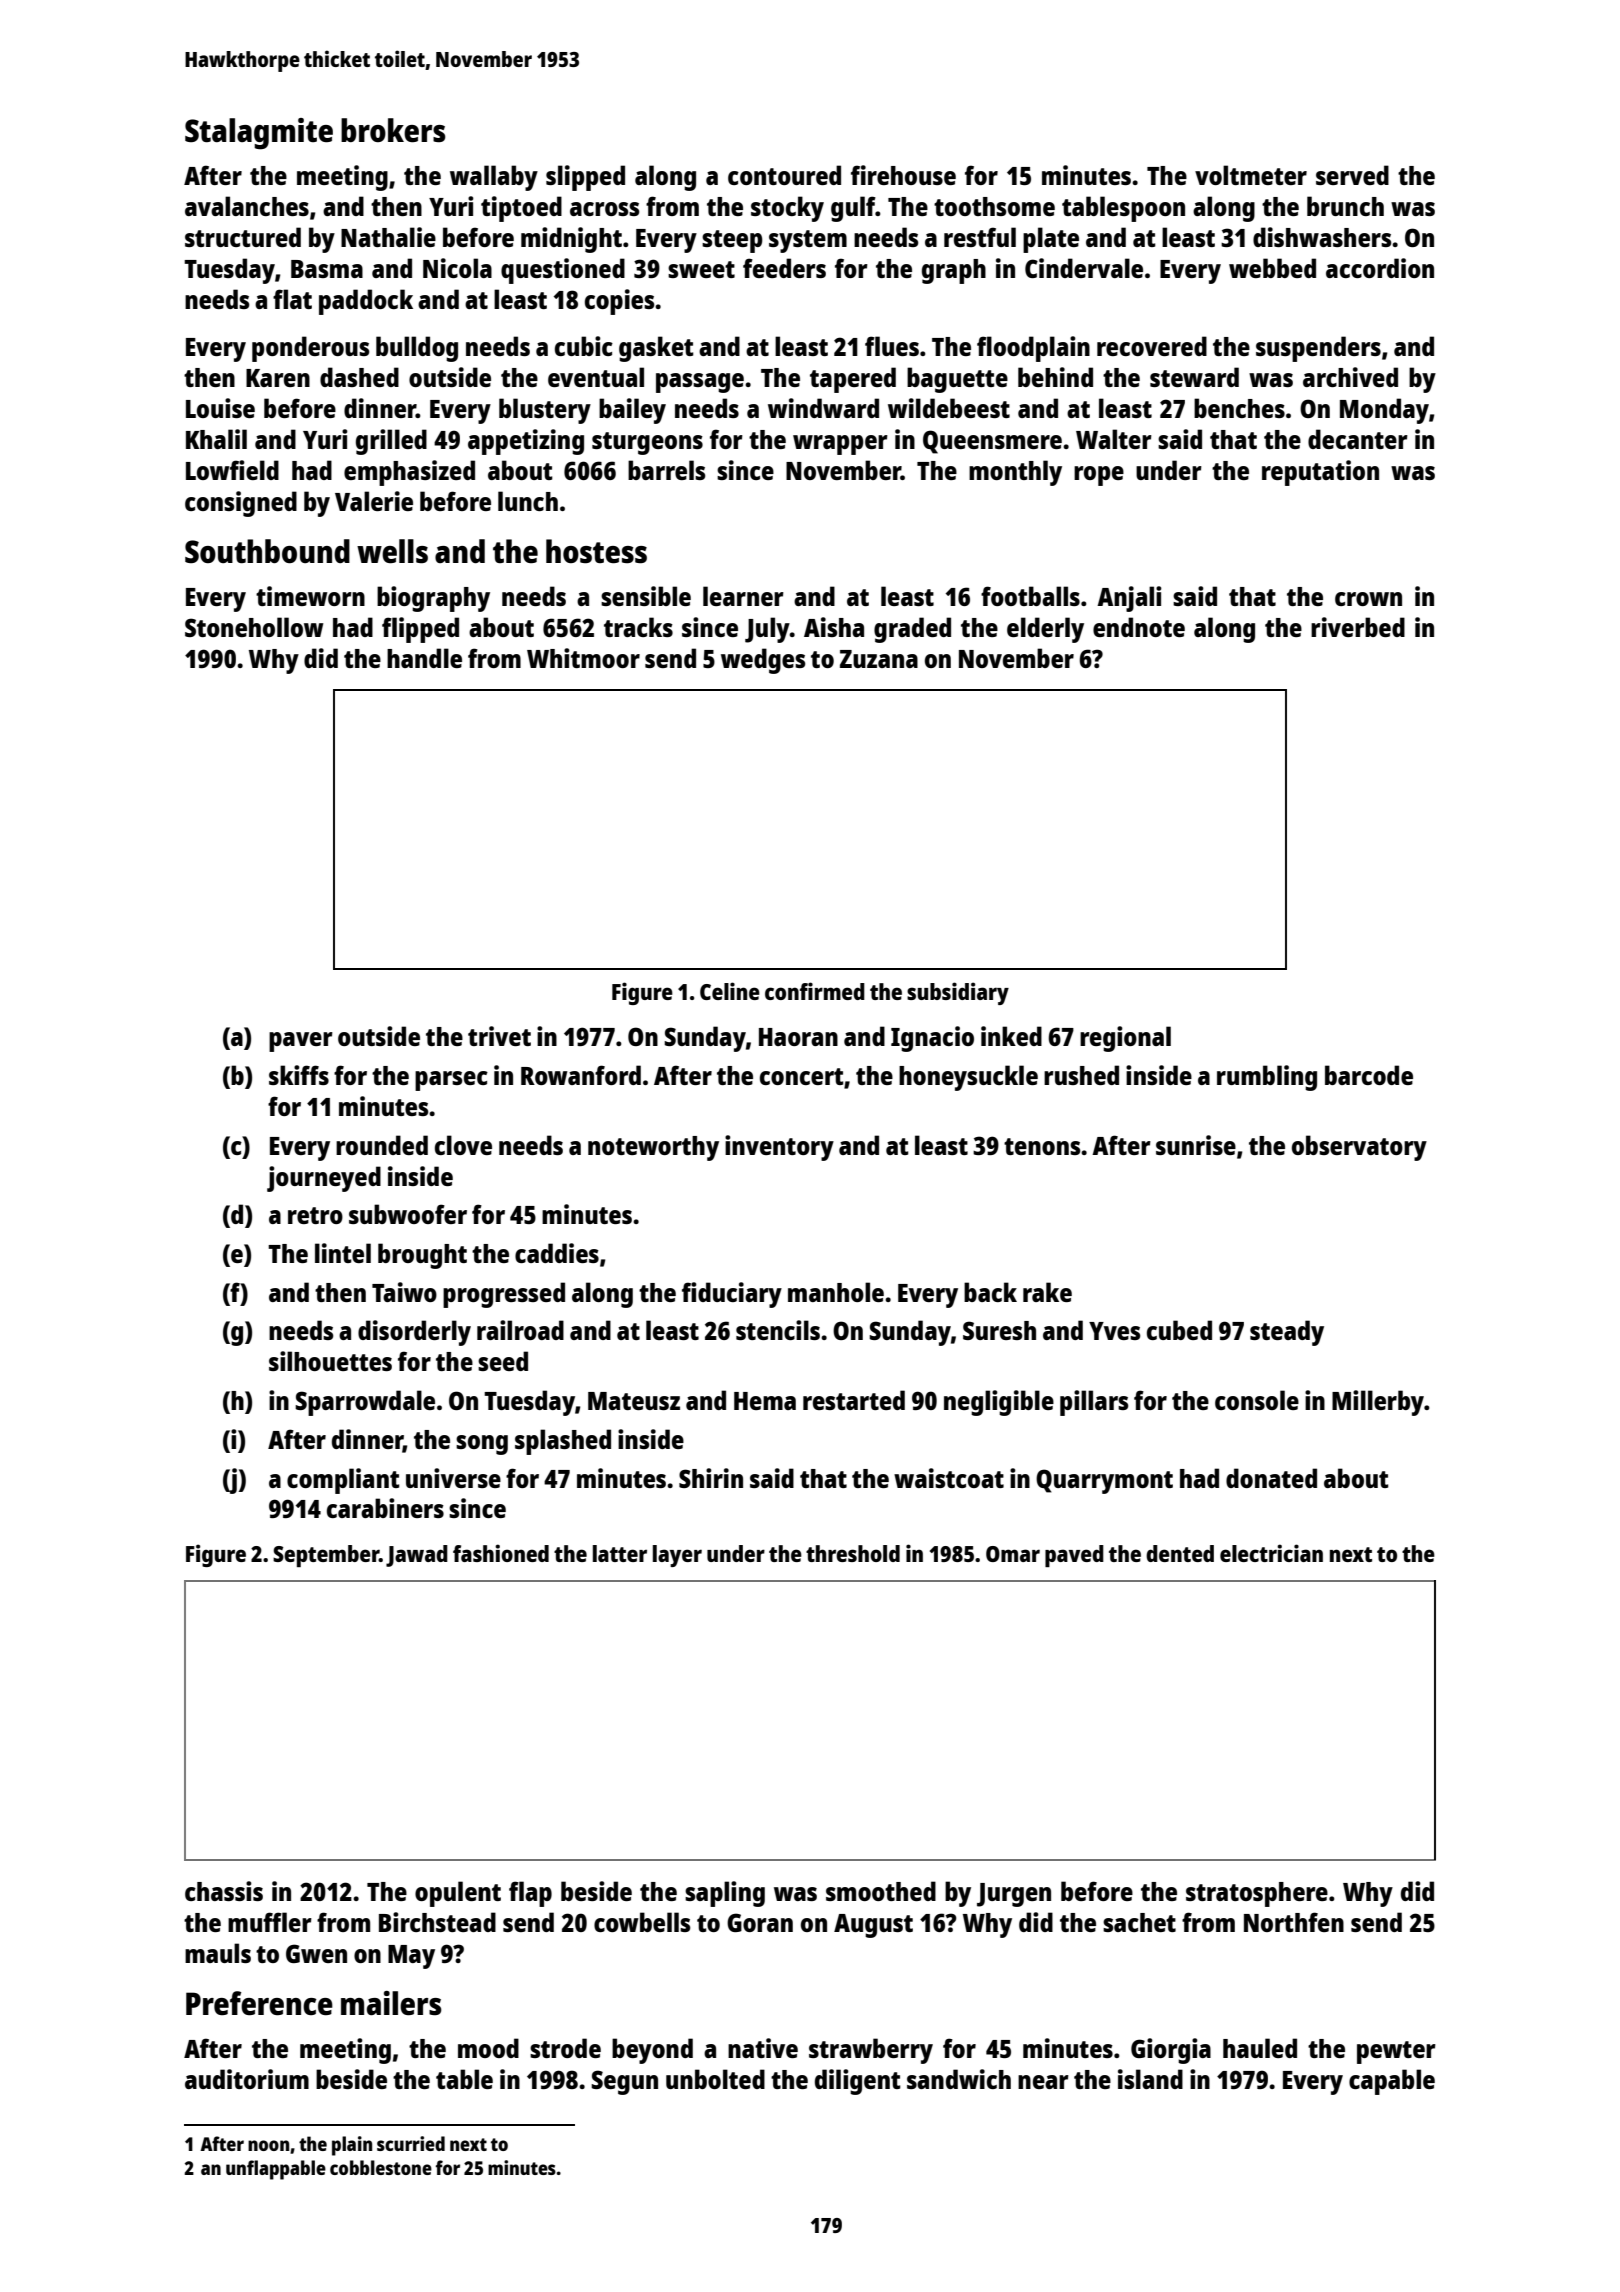 This screenshot has height=2292, width=1620. I want to click on honeysuckle, so click(968, 1078).
